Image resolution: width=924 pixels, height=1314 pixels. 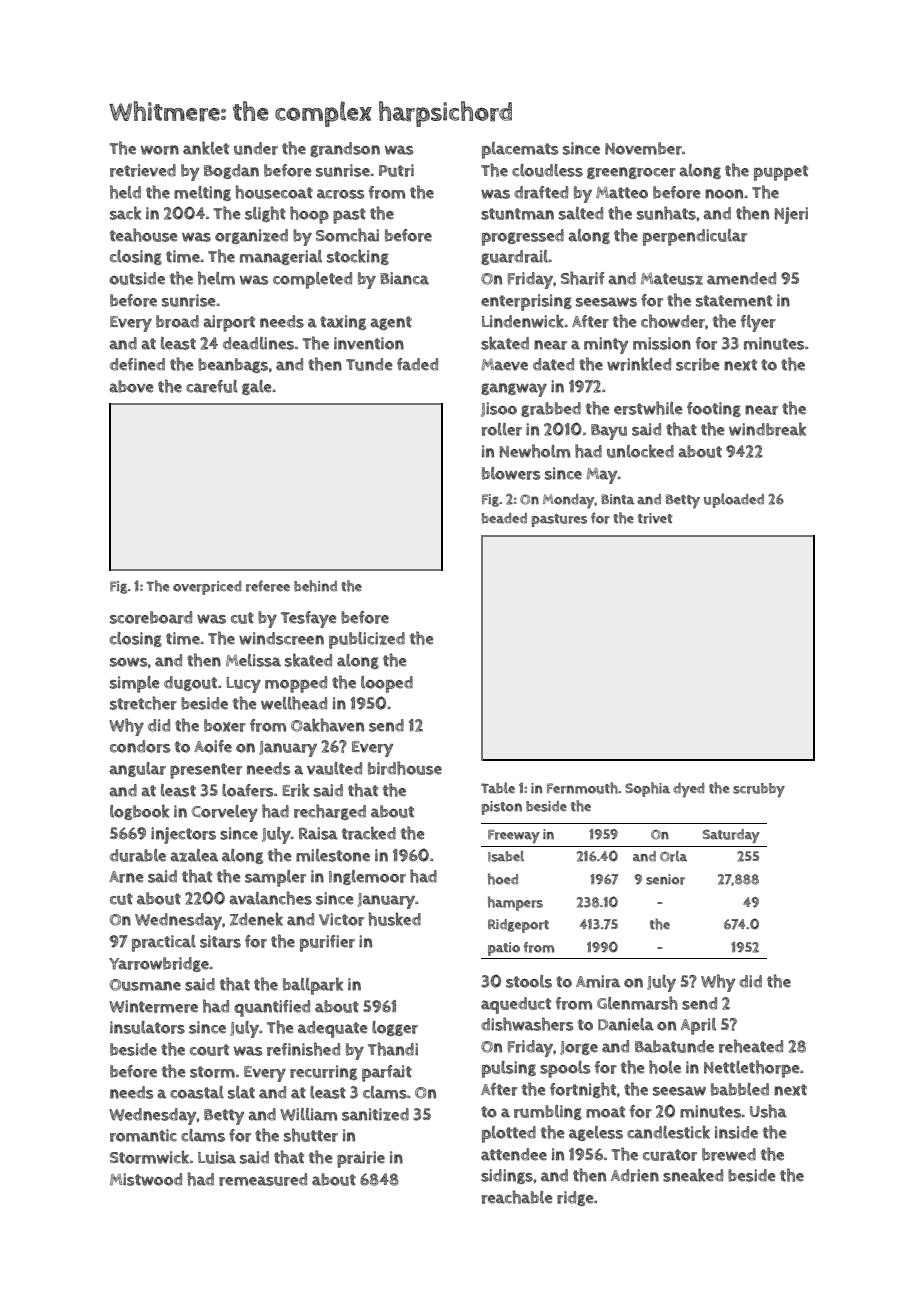 I want to click on trivet, so click(x=655, y=518).
